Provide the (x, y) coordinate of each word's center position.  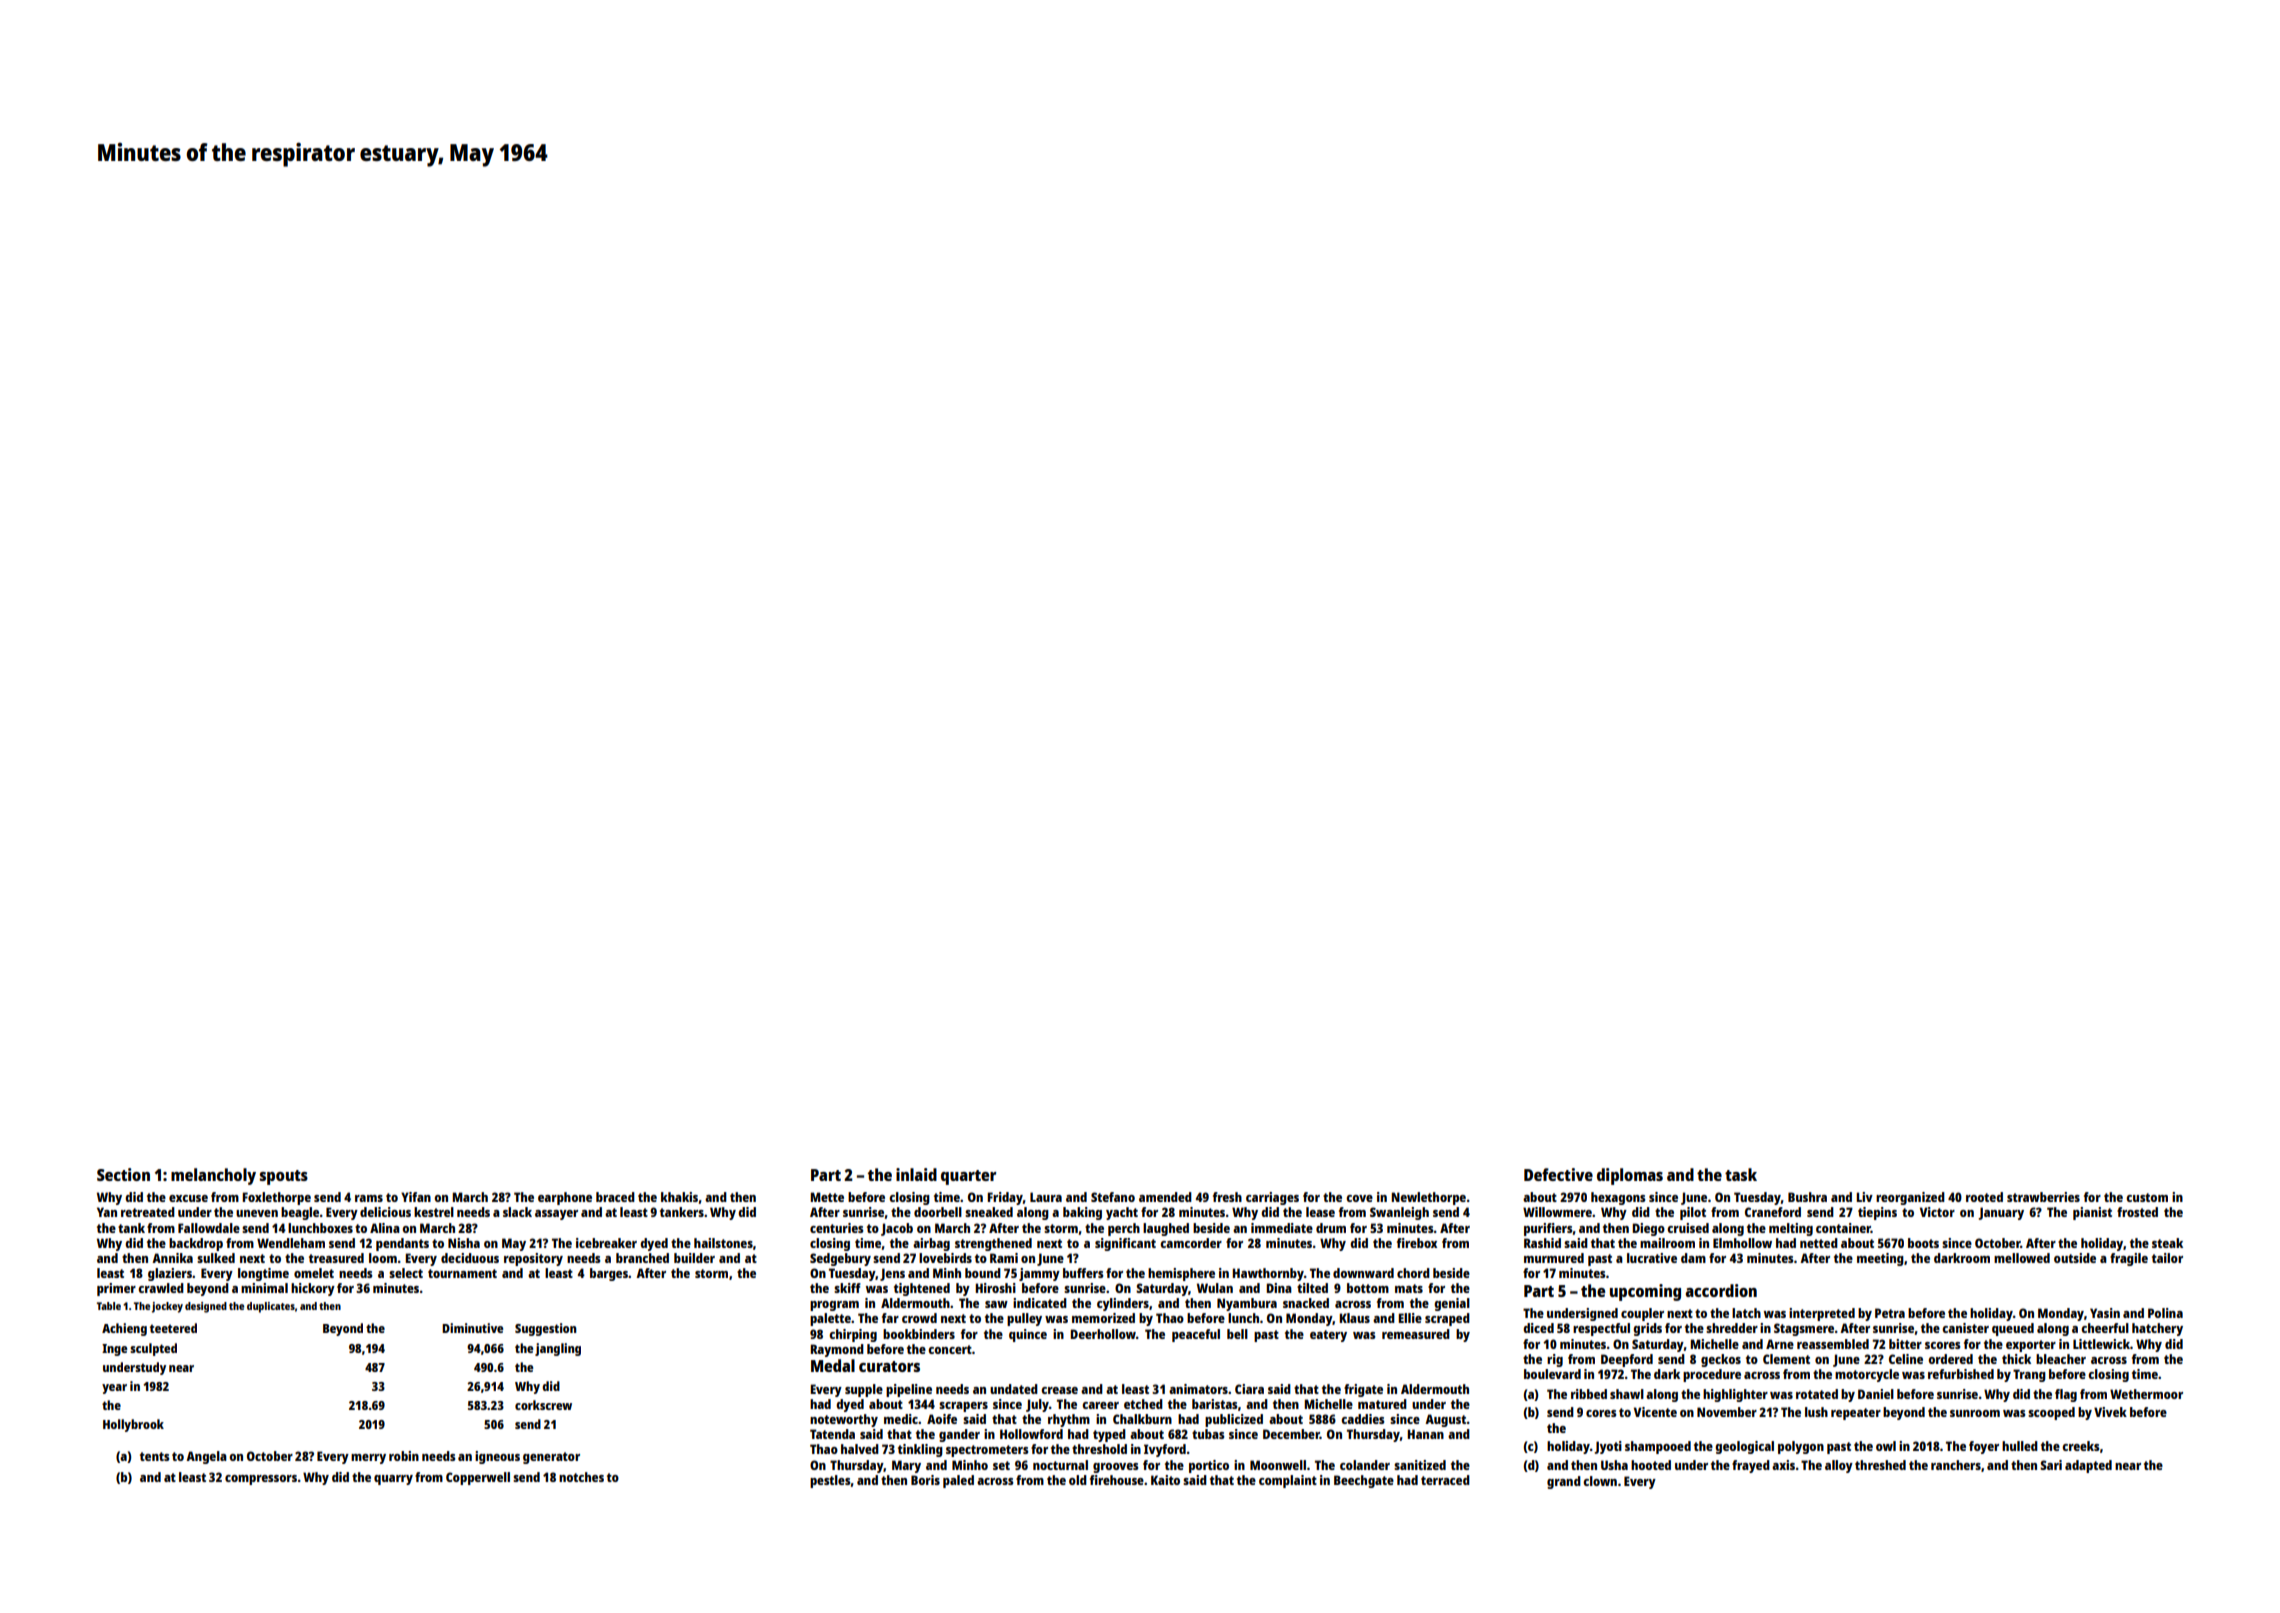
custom (2147, 1197)
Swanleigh (1399, 1213)
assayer (556, 1215)
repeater (1856, 1414)
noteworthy (844, 1420)
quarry (393, 1480)
